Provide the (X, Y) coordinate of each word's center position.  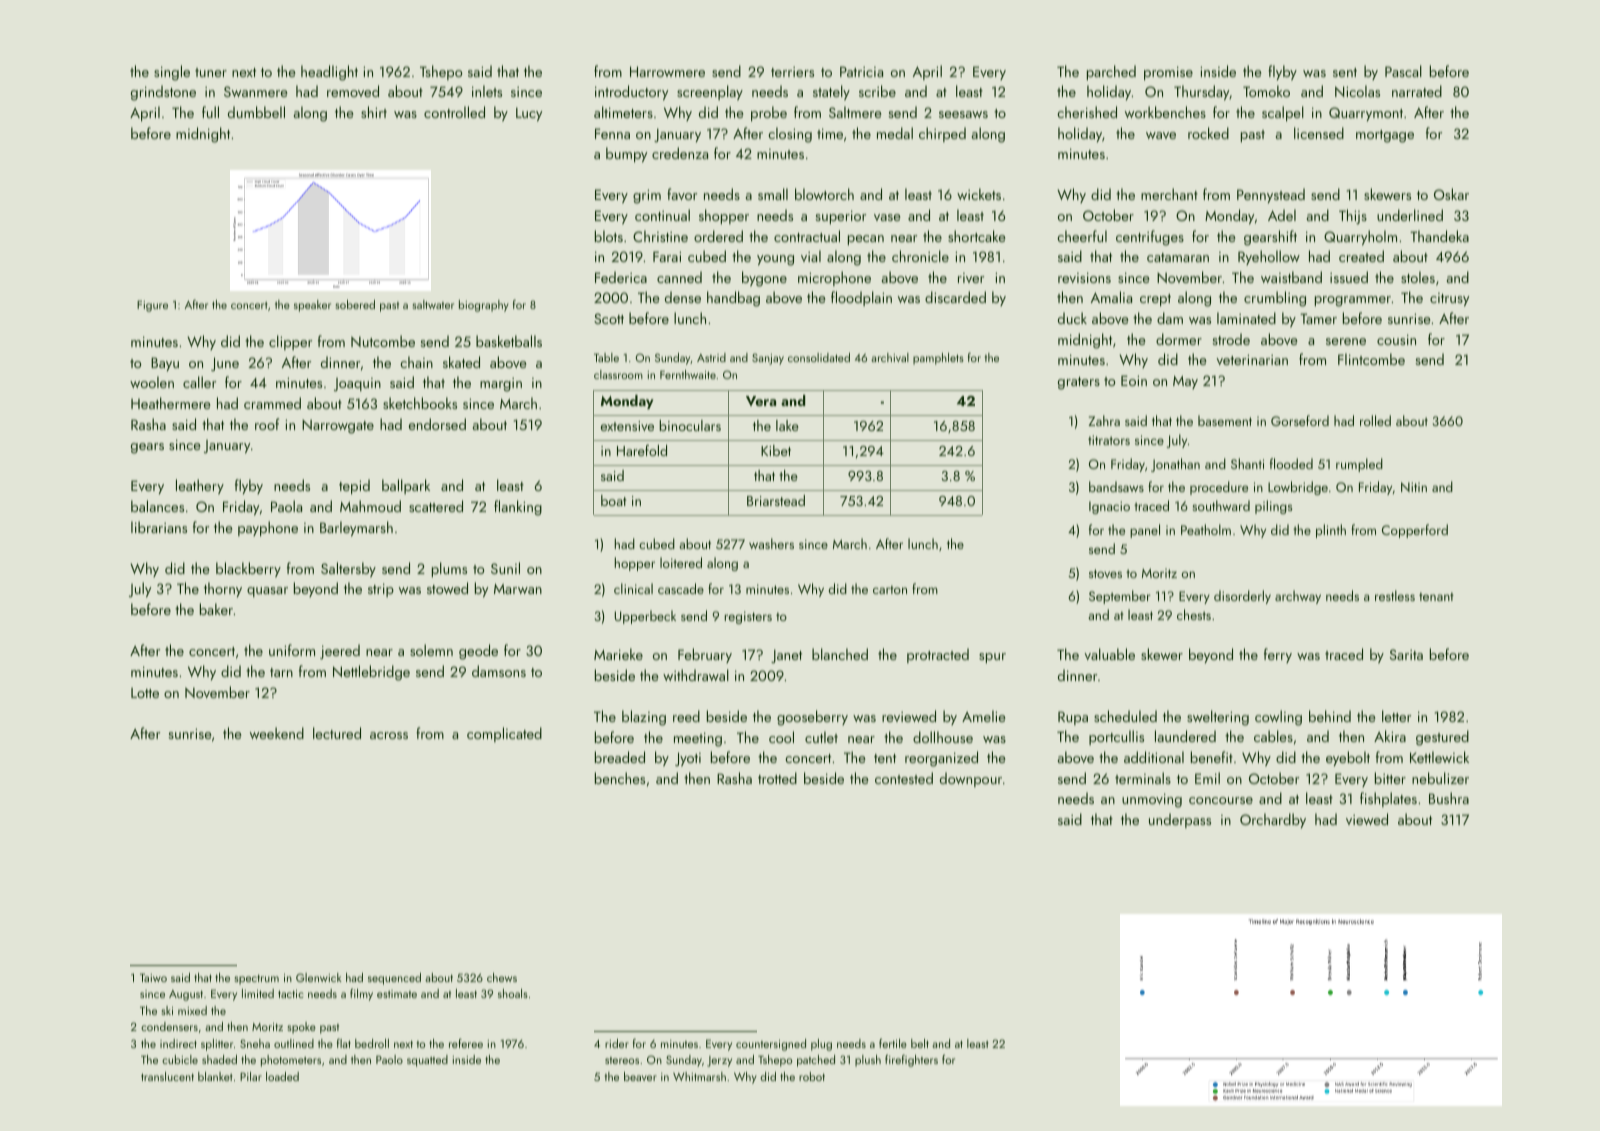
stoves (1105, 573)
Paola (286, 506)
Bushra (1449, 798)
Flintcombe (1371, 359)
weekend (277, 733)
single (172, 73)
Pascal (1403, 71)
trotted (777, 778)
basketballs (509, 341)
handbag (733, 299)
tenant (1436, 596)
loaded (282, 1076)
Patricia (861, 71)
